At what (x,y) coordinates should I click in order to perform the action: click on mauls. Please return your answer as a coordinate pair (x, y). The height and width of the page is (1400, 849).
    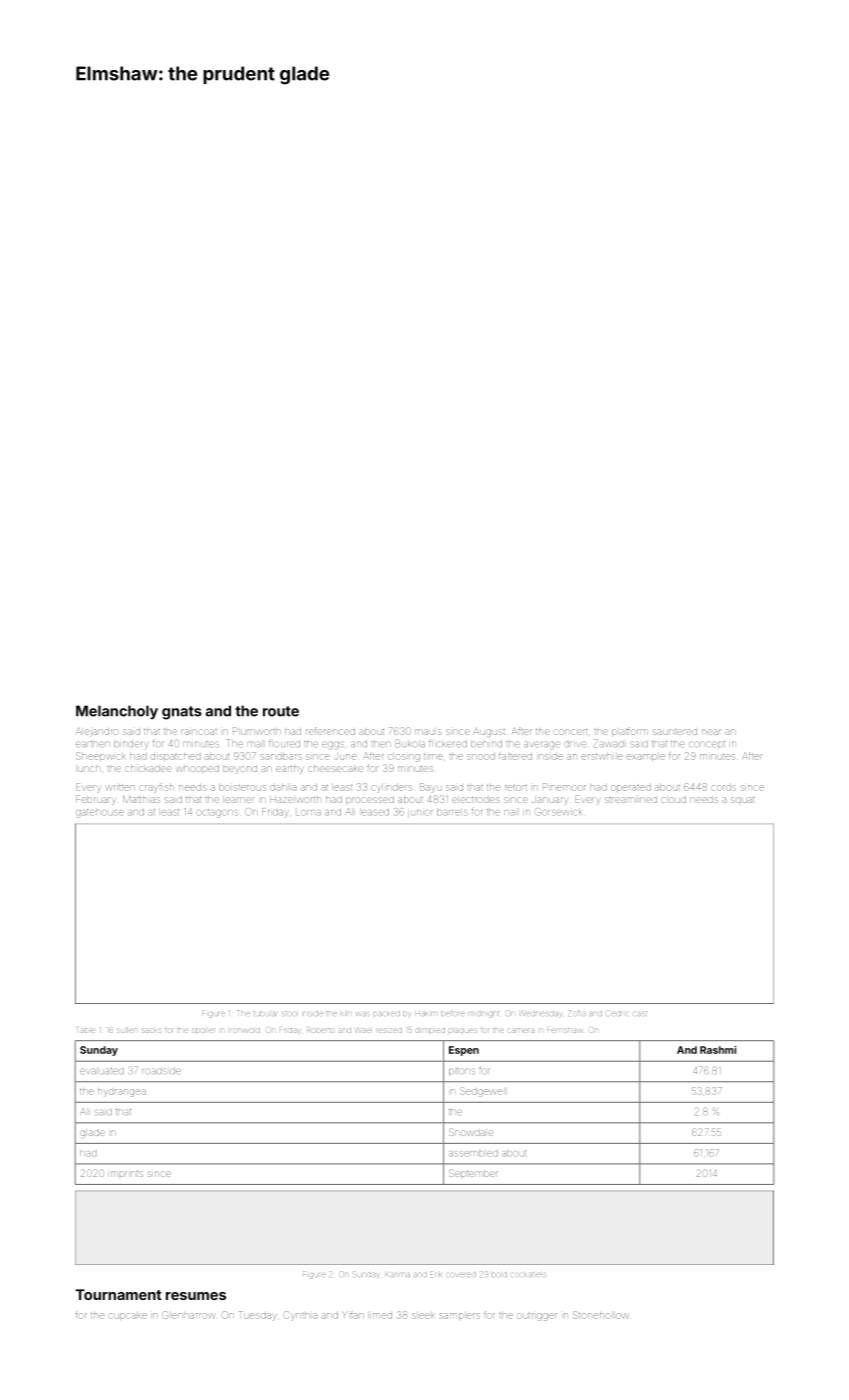
    Looking at the image, I should click on (428, 732).
